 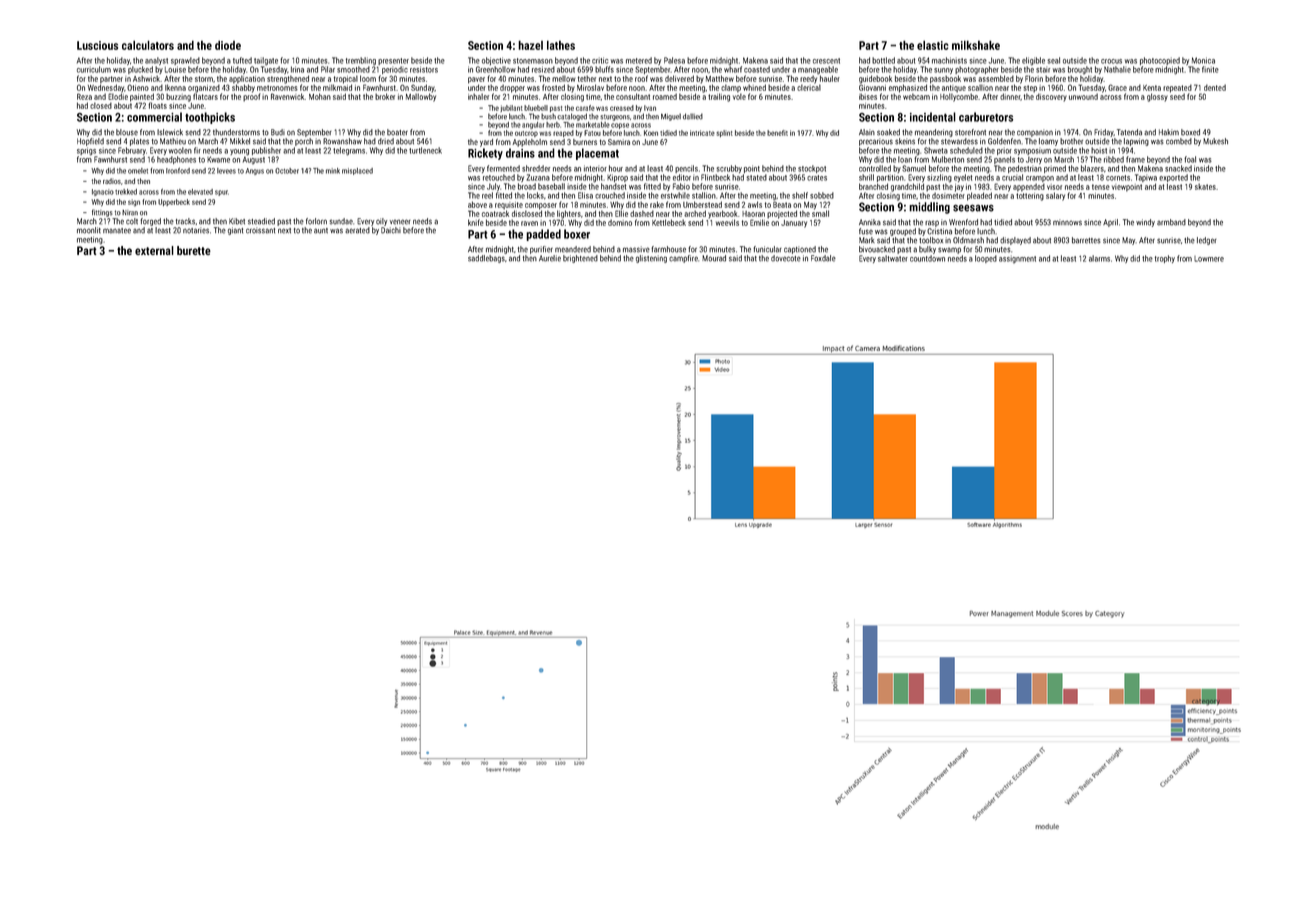 I want to click on Ashwick, so click(x=146, y=78).
